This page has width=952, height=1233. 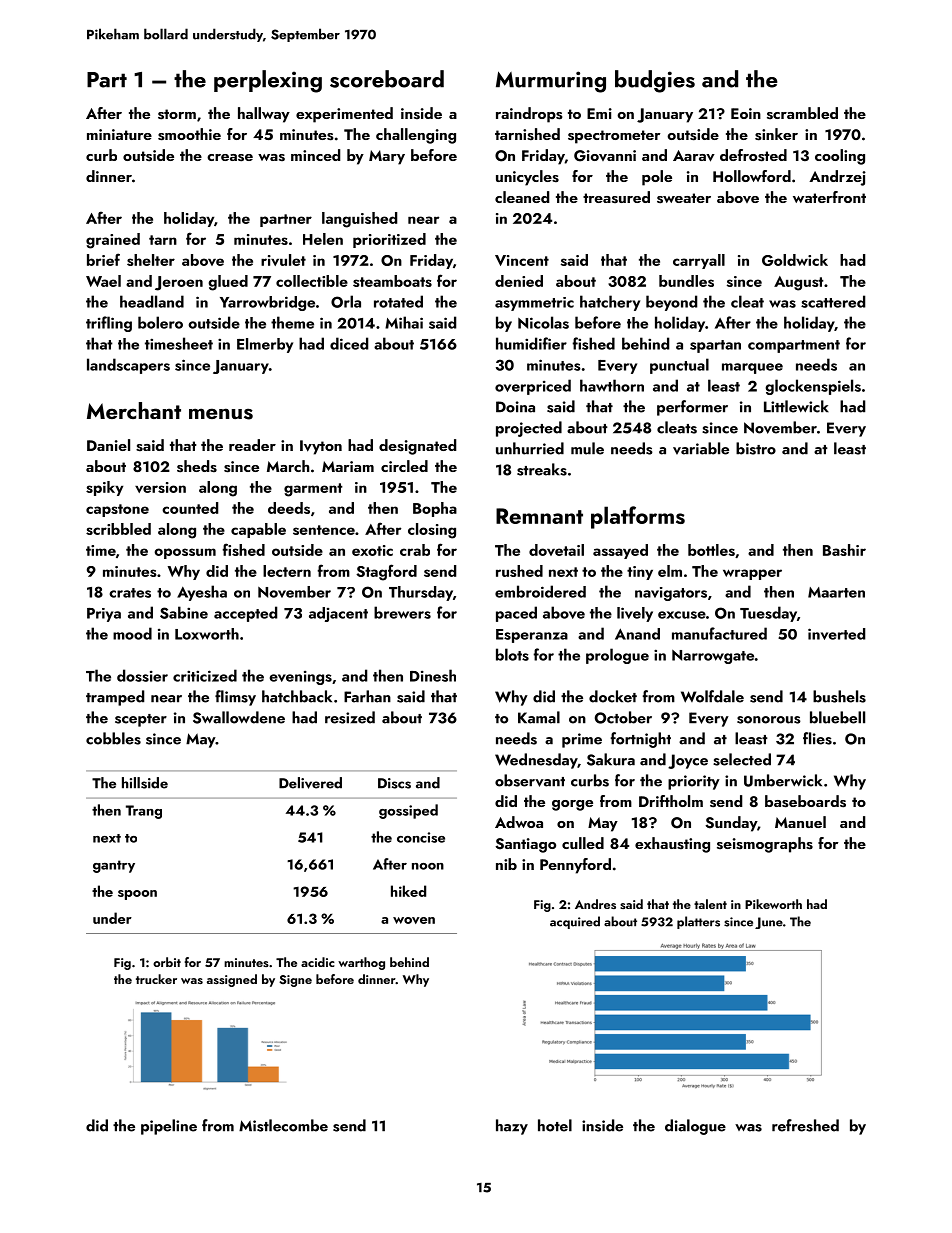 What do you see at coordinates (575, 922) in the page?
I see `acquired` at bounding box center [575, 922].
